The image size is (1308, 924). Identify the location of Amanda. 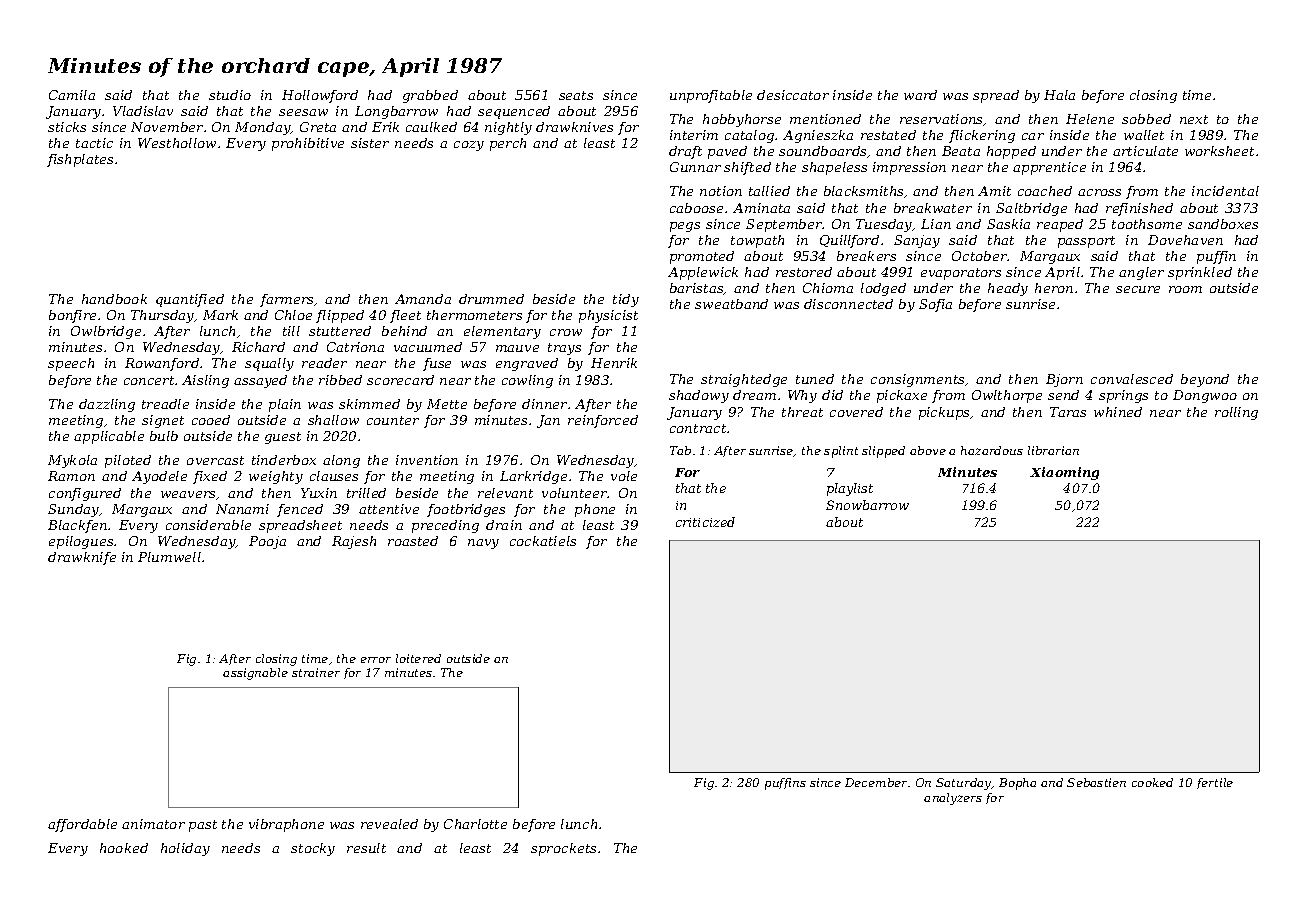
(423, 299).
